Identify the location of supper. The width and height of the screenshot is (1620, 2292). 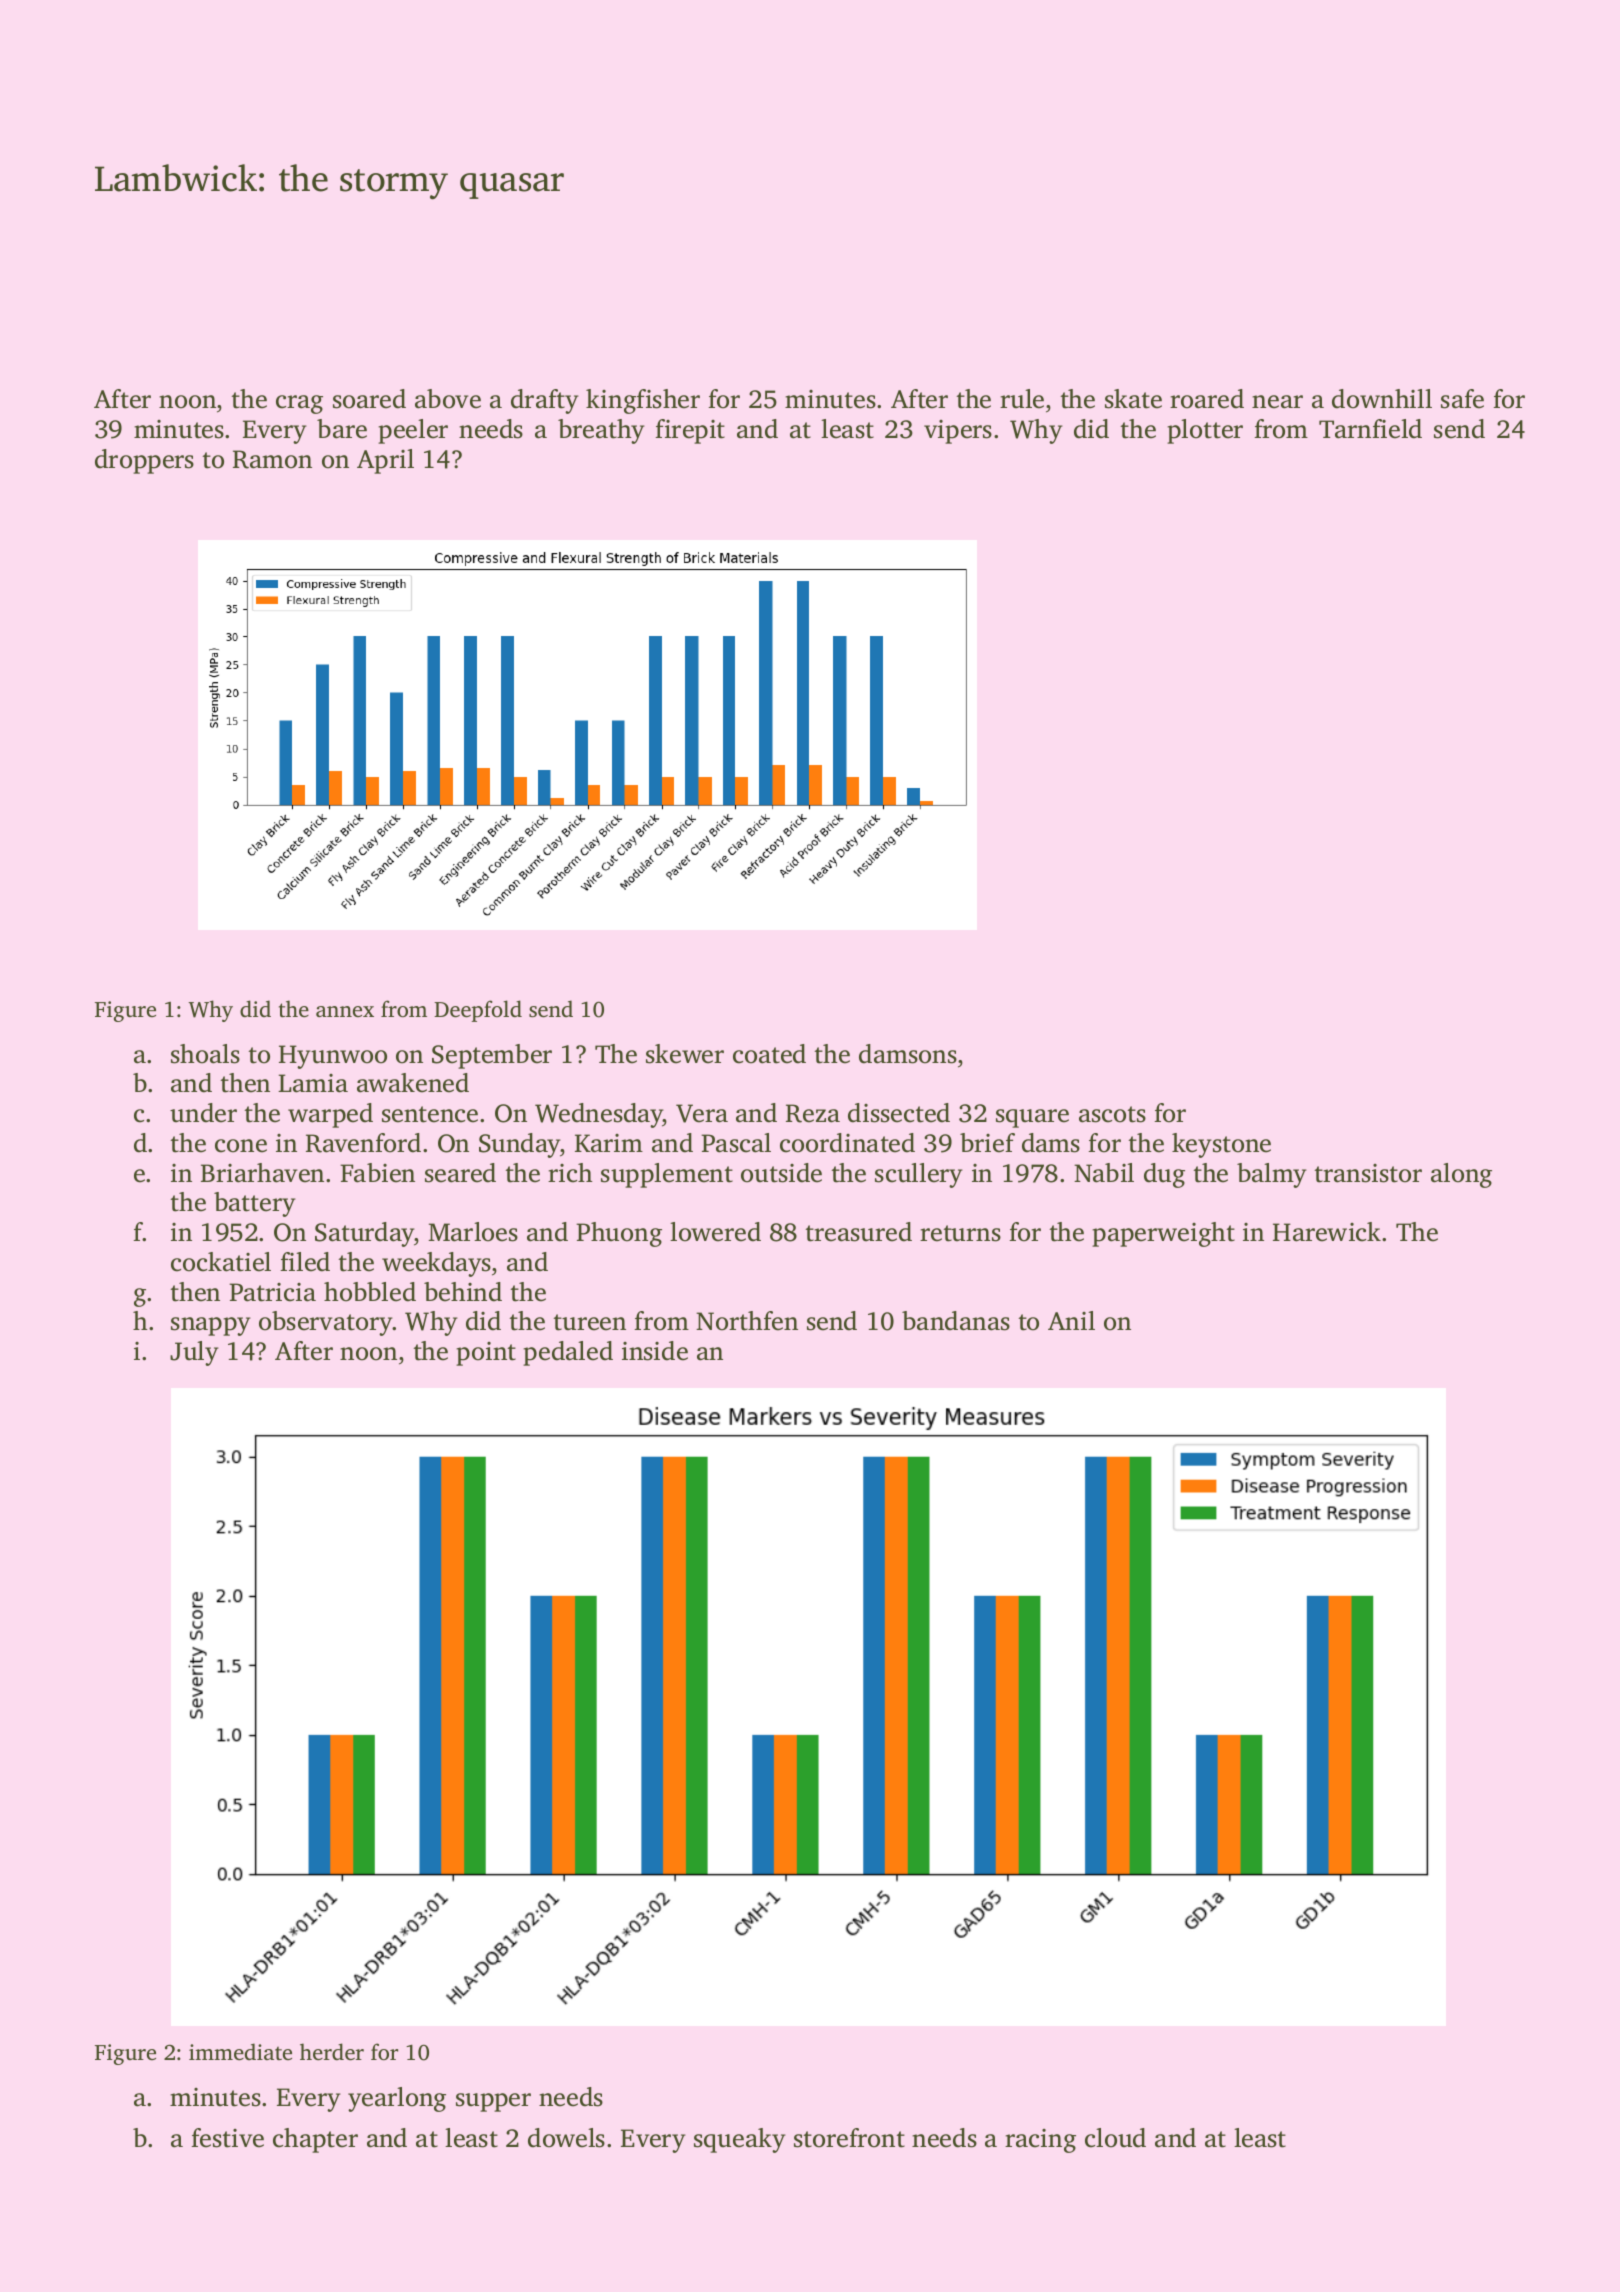
(493, 2102).
